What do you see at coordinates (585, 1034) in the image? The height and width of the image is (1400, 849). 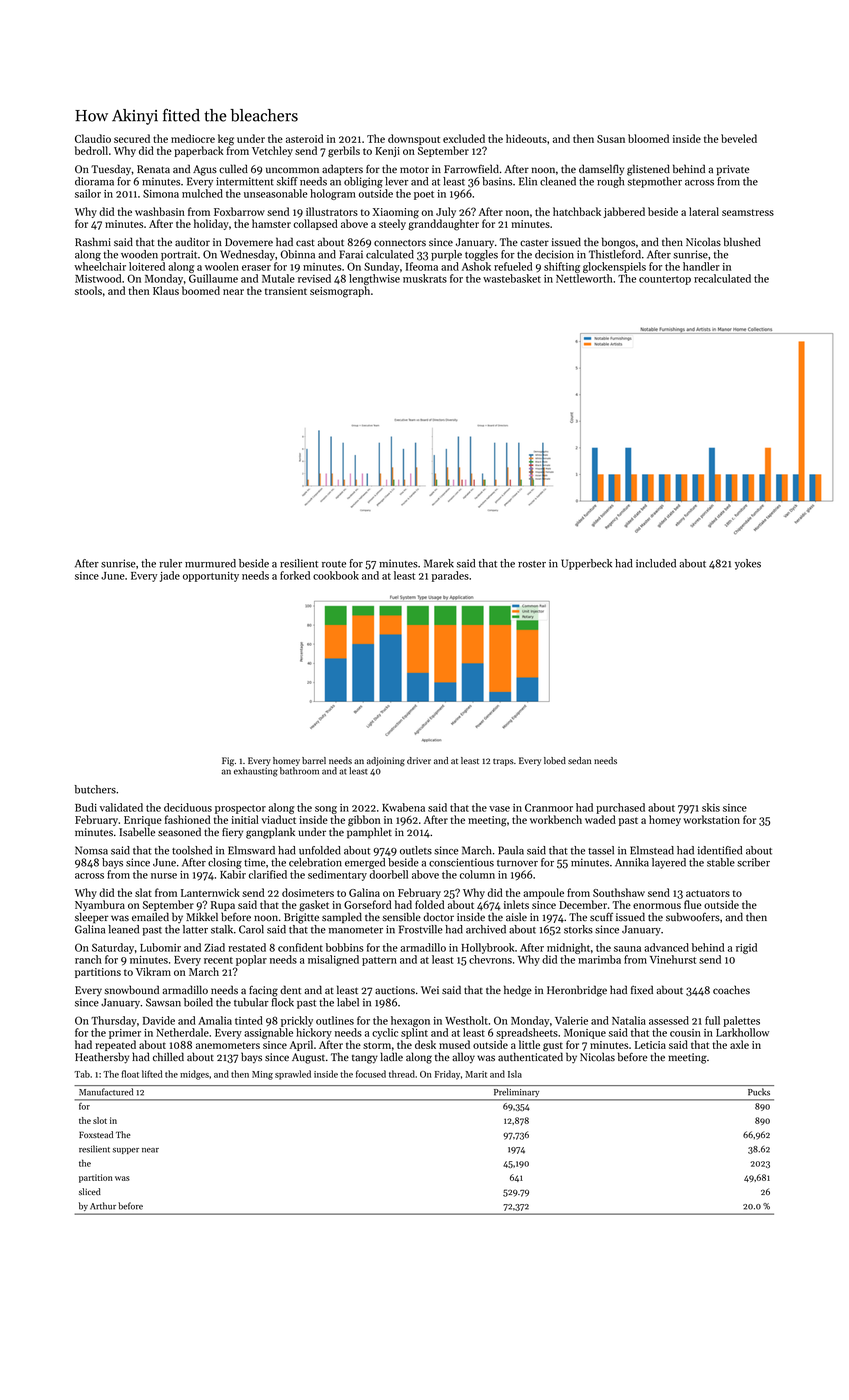 I see `Monique` at bounding box center [585, 1034].
